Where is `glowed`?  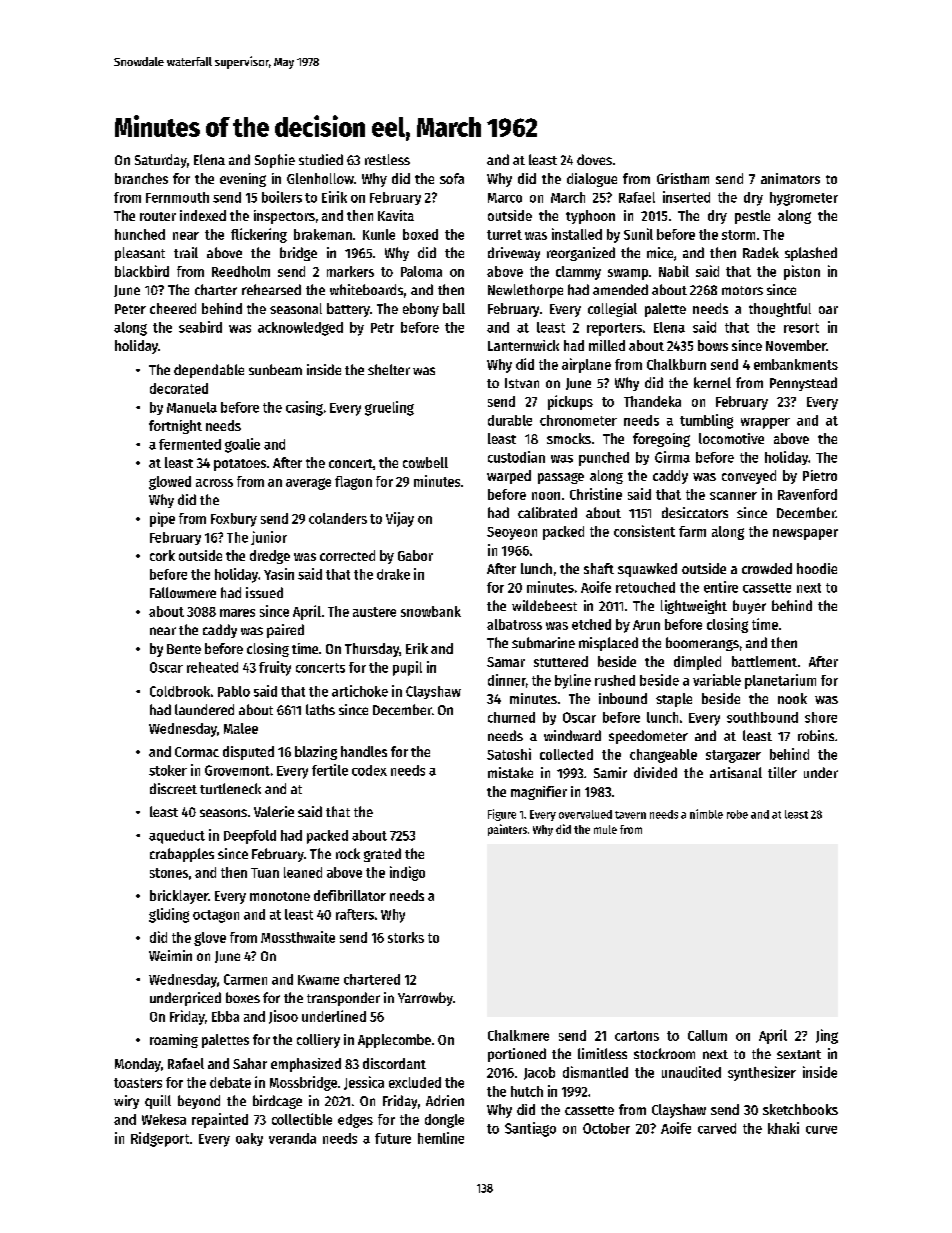
glowed is located at coordinates (170, 483).
